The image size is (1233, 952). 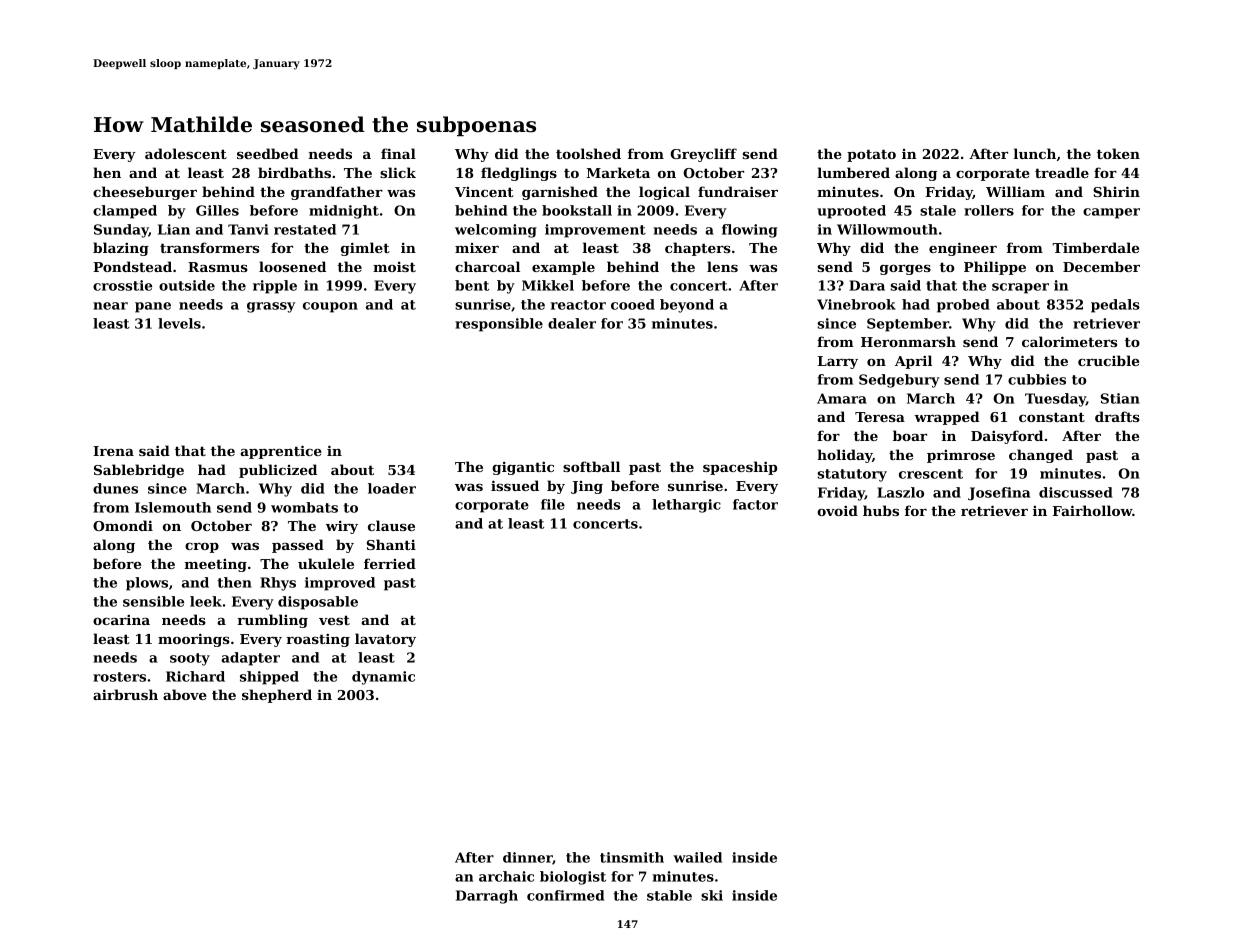 What do you see at coordinates (487, 897) in the screenshot?
I see `Darragh` at bounding box center [487, 897].
